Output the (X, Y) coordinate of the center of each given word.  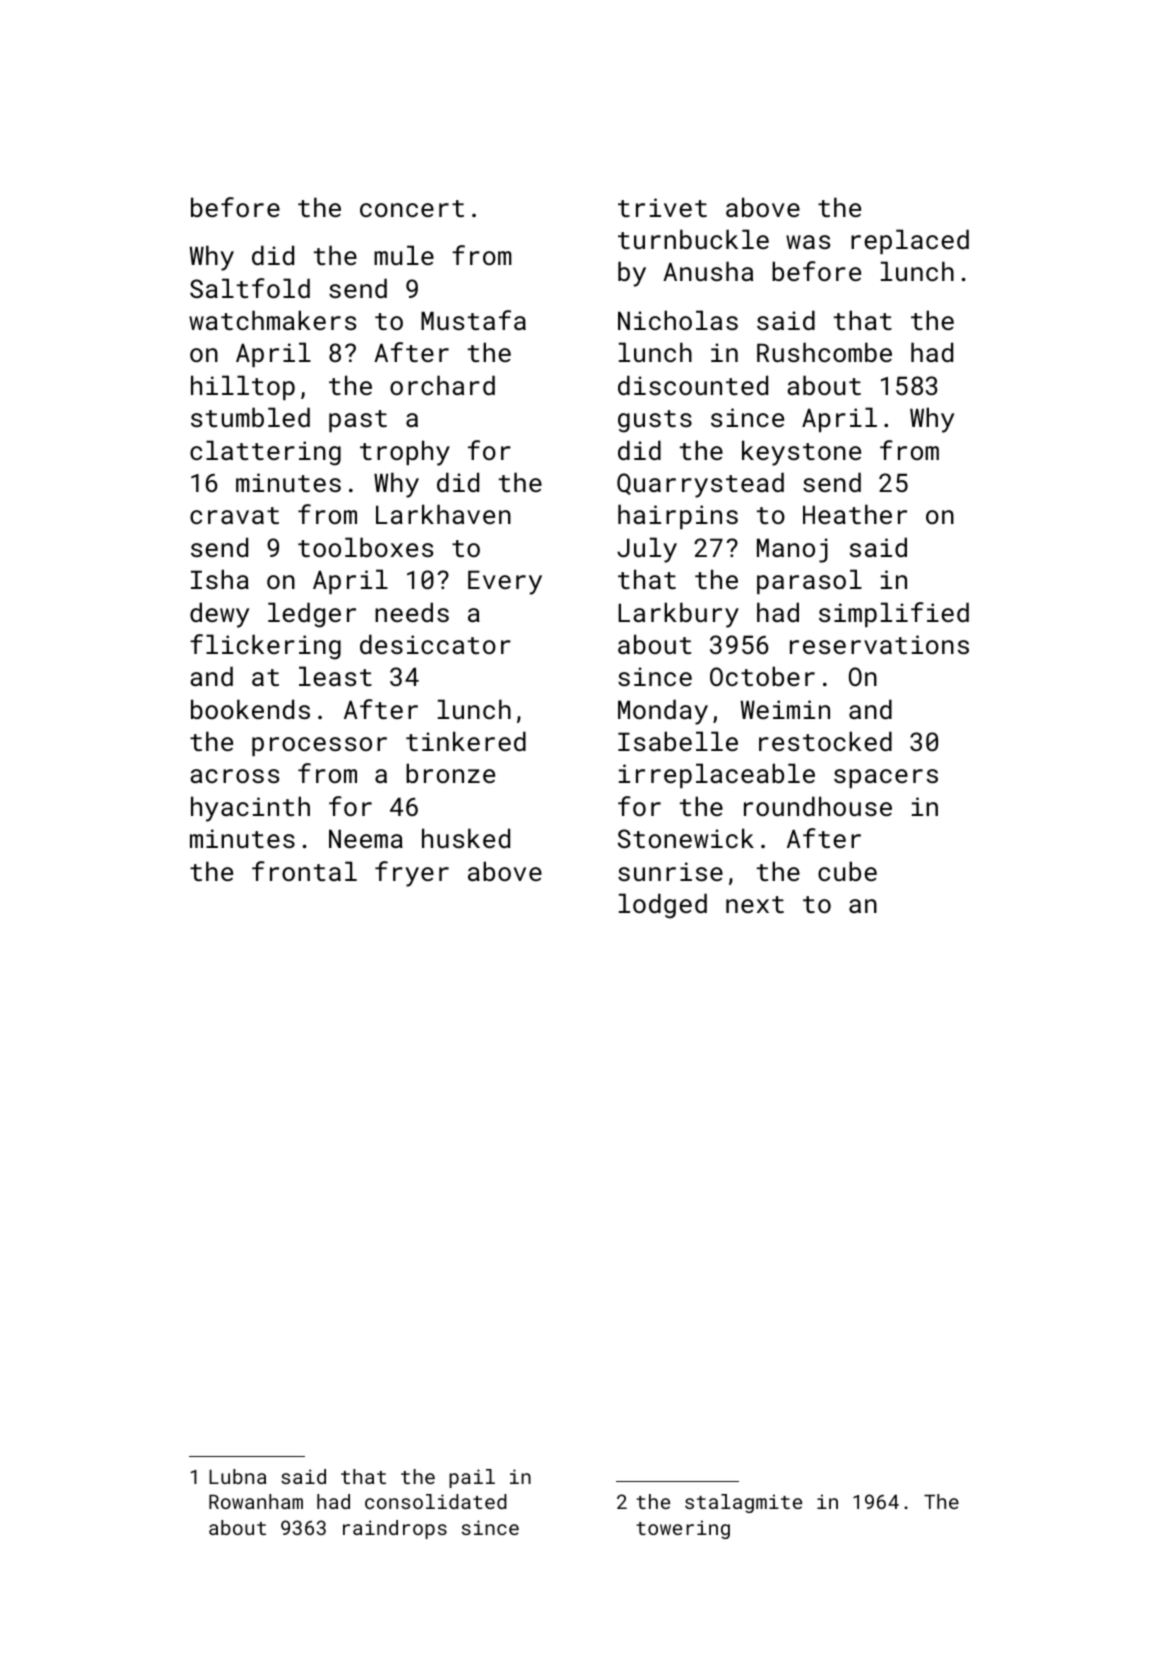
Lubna (237, 1476)
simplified (894, 614)
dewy (219, 615)
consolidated (436, 1501)
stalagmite (743, 1503)
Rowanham (256, 1501)
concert (412, 208)
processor (319, 746)
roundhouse (818, 806)
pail (472, 1478)
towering (683, 1529)
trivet (662, 207)
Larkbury (678, 615)
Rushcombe (824, 352)
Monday (663, 712)
